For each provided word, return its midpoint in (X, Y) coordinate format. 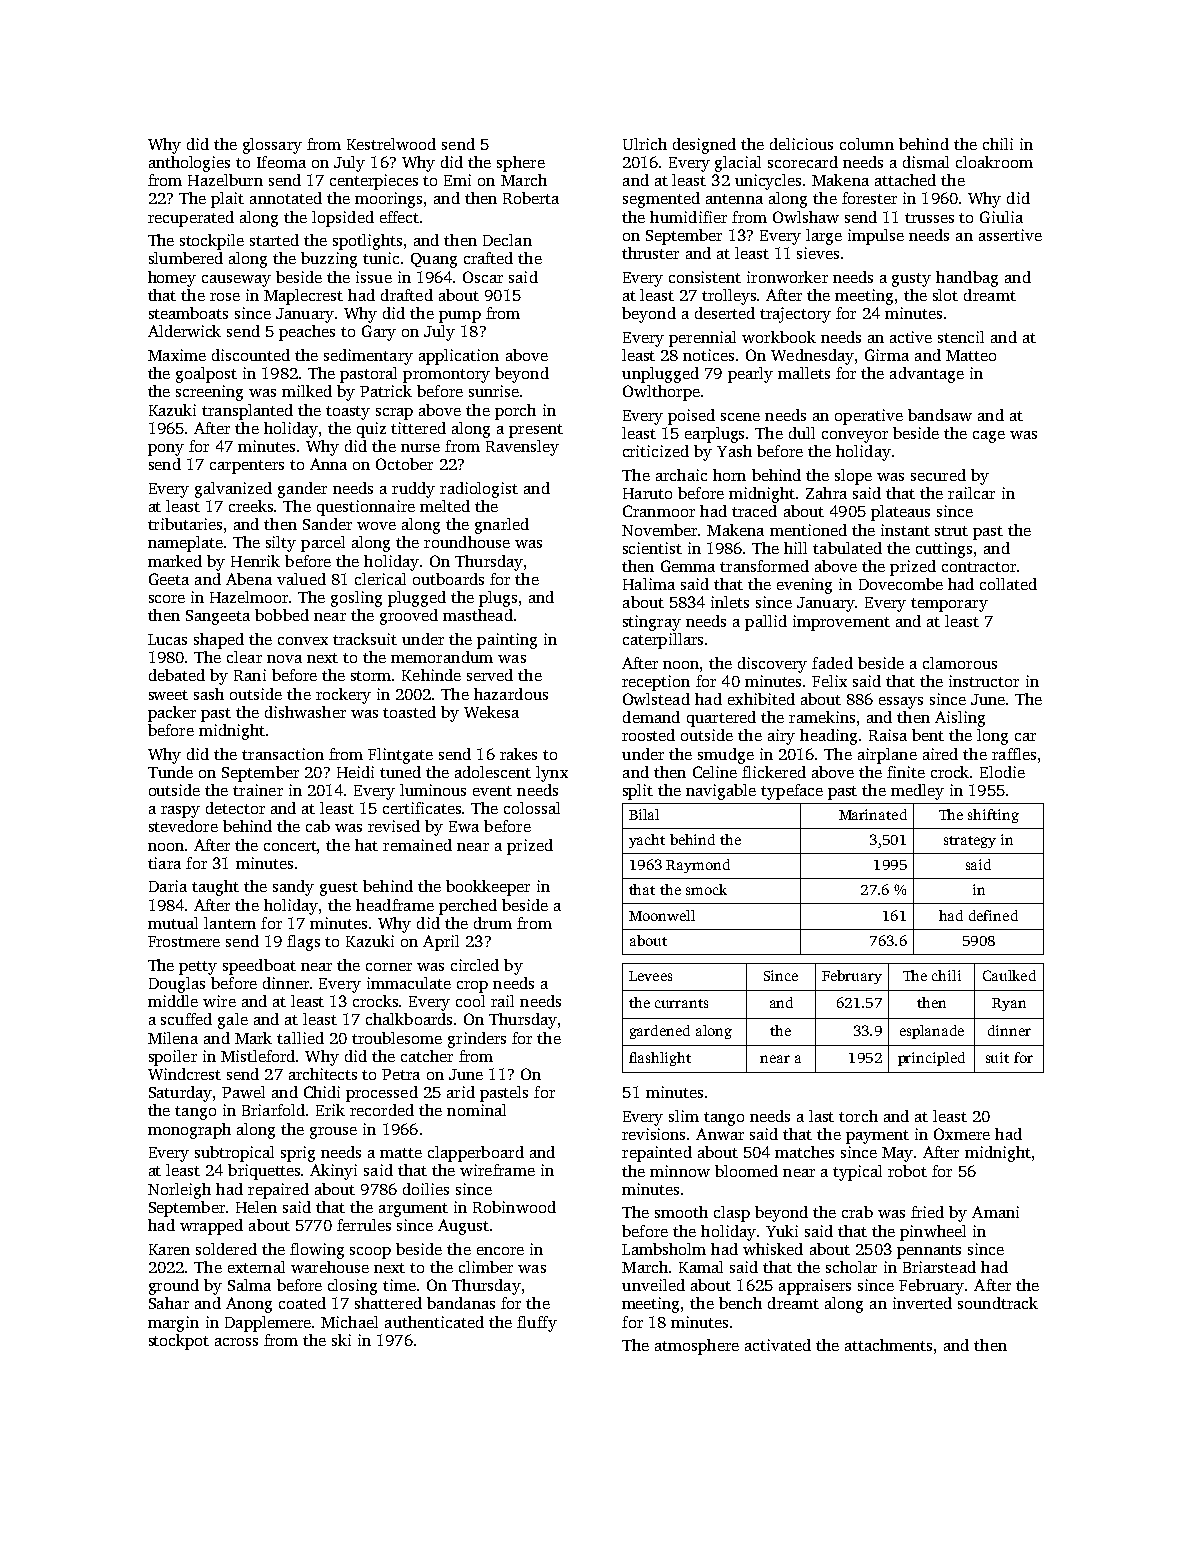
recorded (382, 1110)
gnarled (502, 526)
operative (869, 417)
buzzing (329, 260)
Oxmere (962, 1134)
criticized (656, 451)
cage (989, 437)
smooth (681, 1212)
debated (177, 675)
